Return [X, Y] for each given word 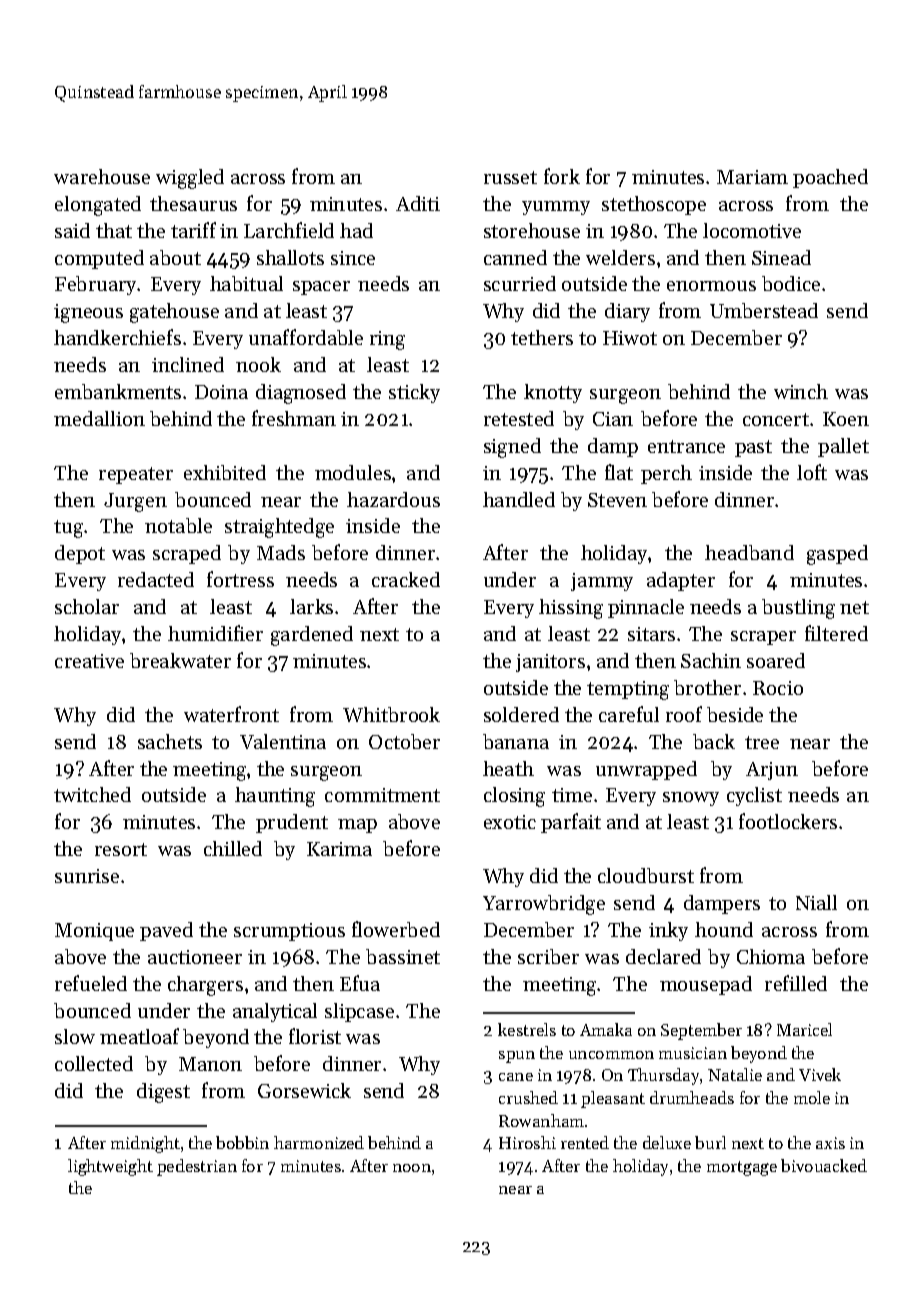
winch [801, 391]
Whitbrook [391, 714]
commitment [382, 795]
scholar [87, 606]
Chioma [771, 956]
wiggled [190, 179]
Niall [816, 902]
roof [684, 714]
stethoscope [654, 205]
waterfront [231, 714]
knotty [553, 393]
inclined [188, 364]
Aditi [418, 203]
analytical [275, 1012]
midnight [145, 1144]
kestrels [527, 1029]
